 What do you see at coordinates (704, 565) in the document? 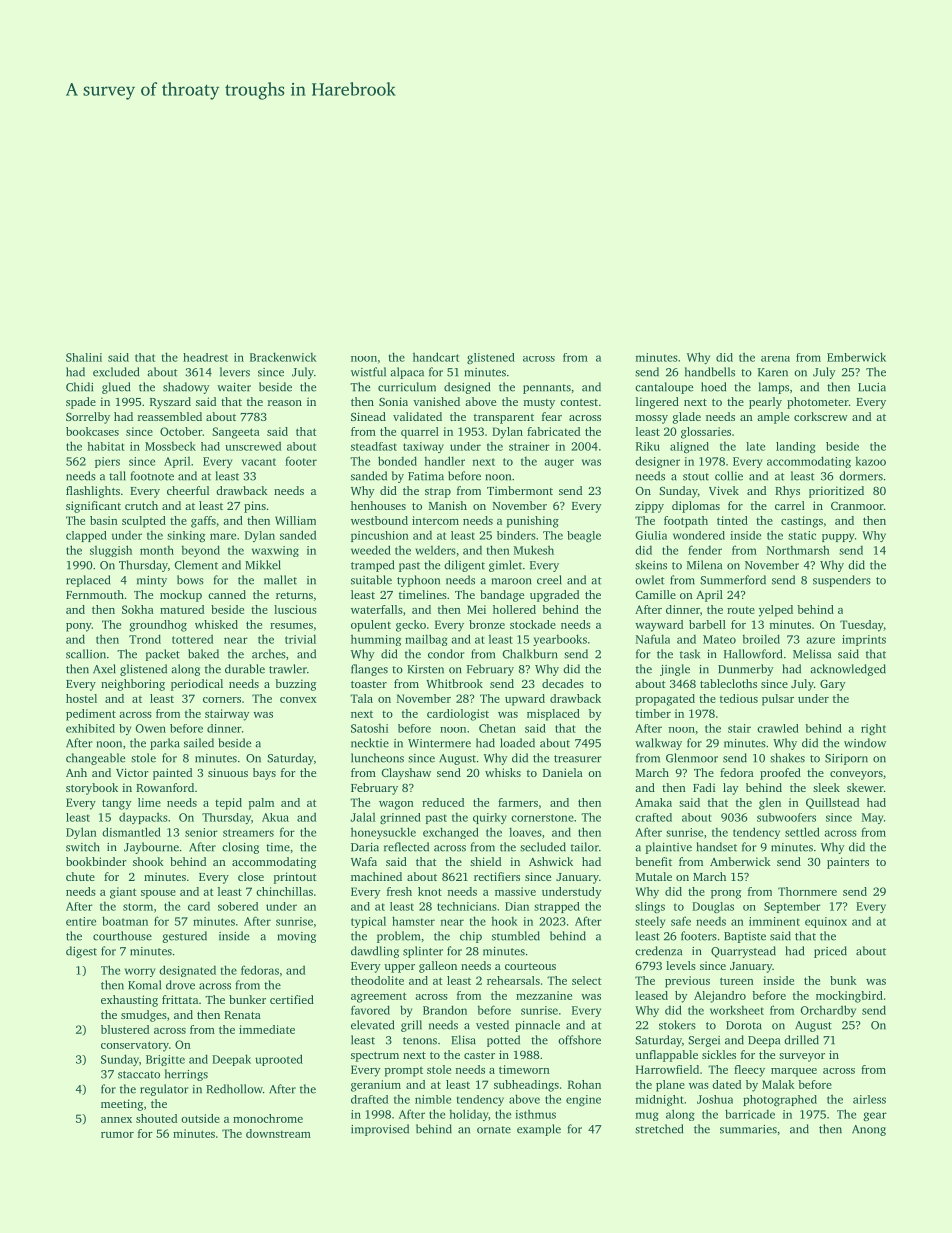
I see `Milena` at bounding box center [704, 565].
